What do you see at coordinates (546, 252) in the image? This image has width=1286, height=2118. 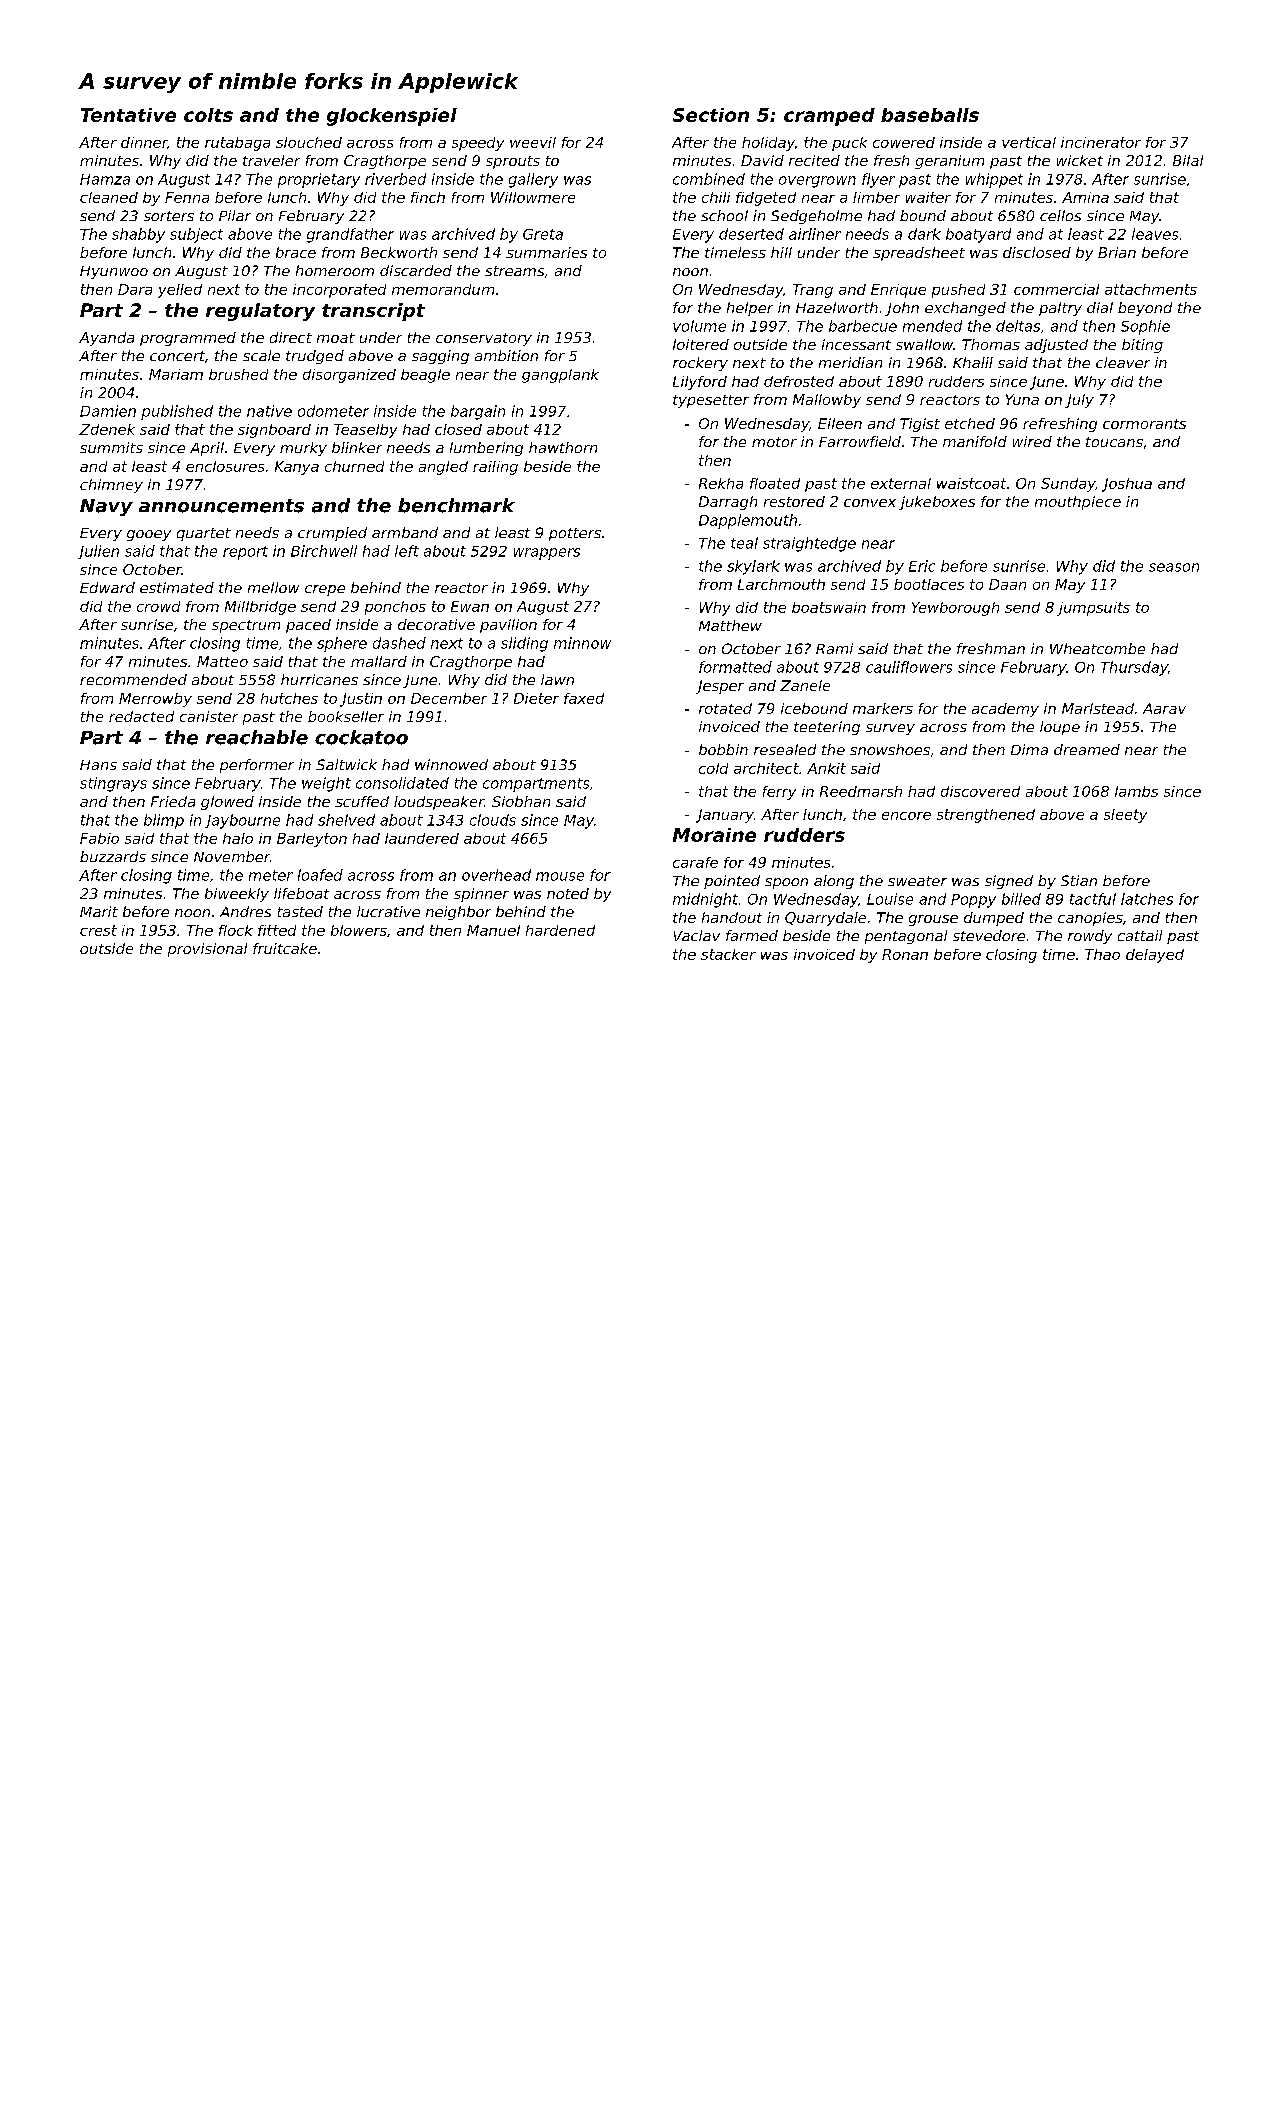 I see `summaries` at bounding box center [546, 252].
